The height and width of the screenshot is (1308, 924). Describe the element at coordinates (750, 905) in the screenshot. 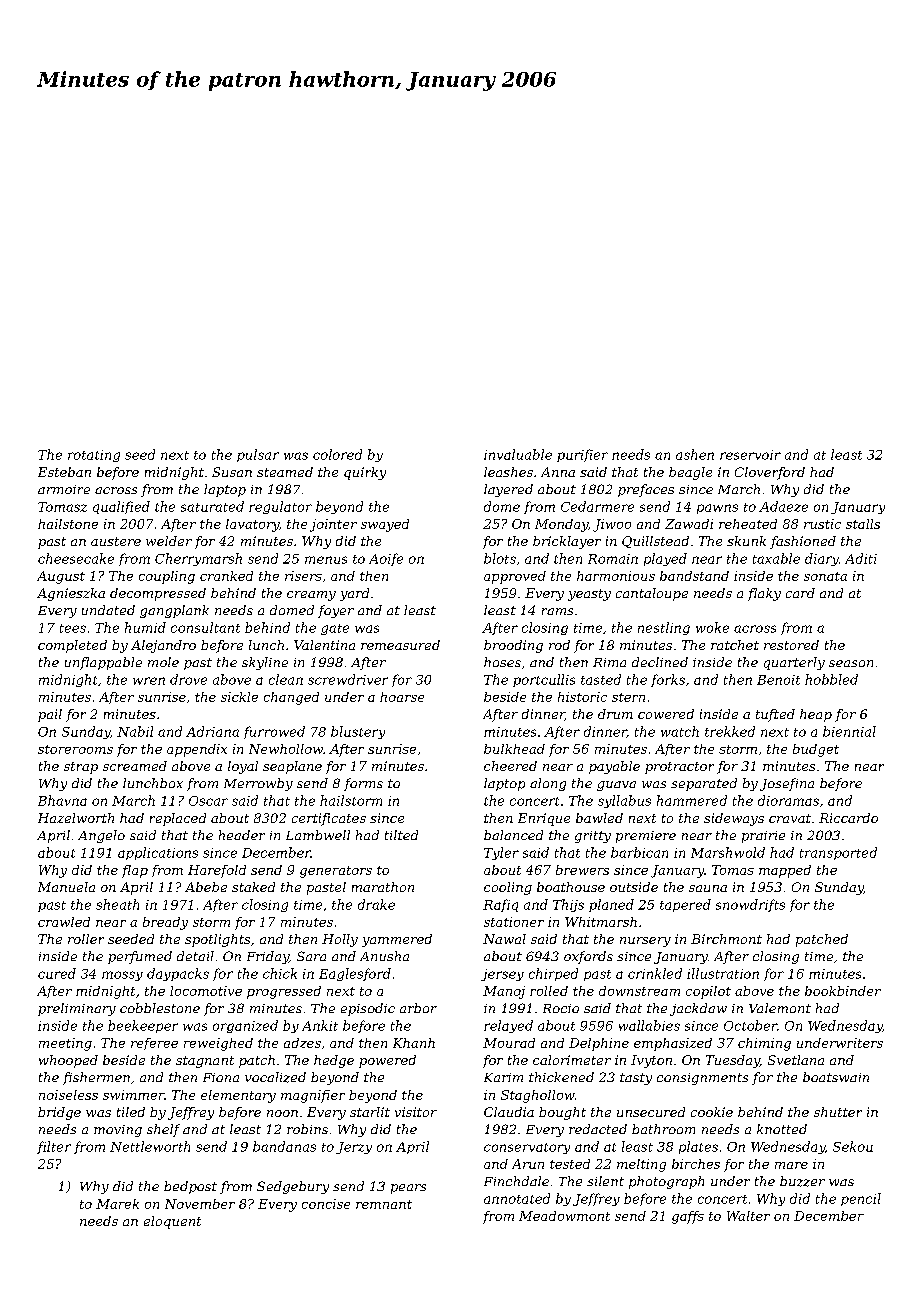

I see `snowdrifts` at that location.
